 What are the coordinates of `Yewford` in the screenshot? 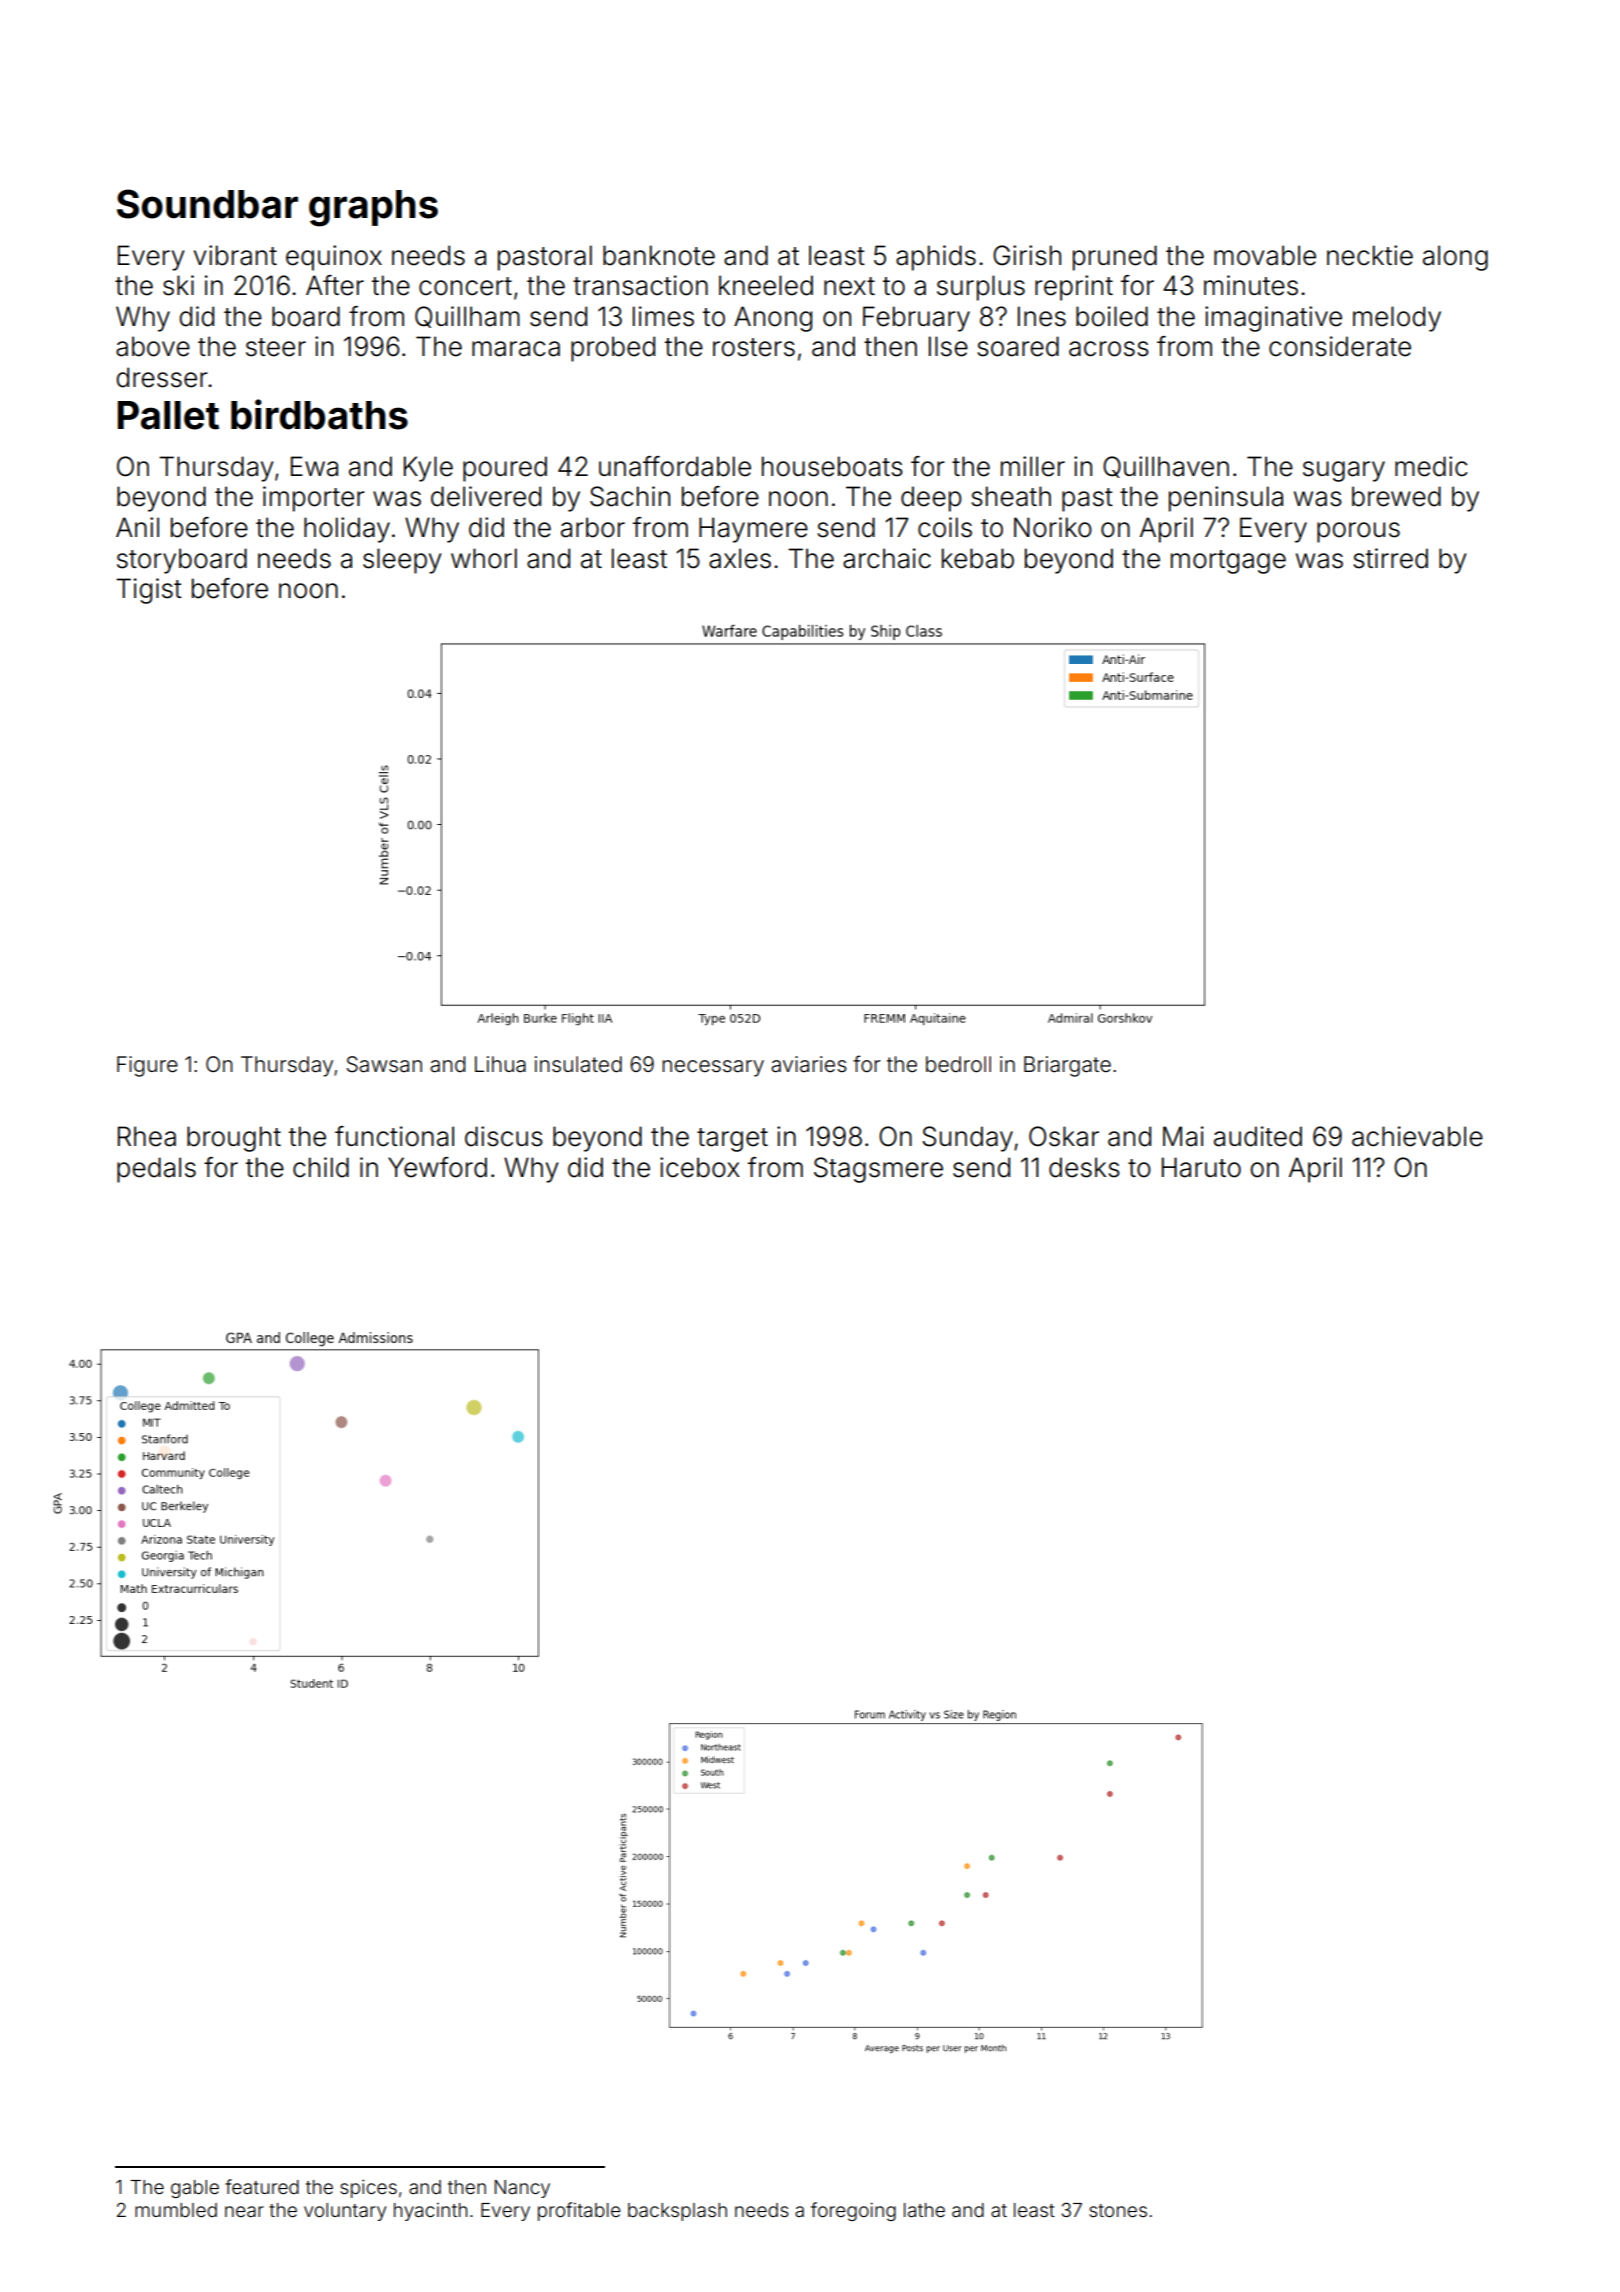 It's located at (437, 1167).
